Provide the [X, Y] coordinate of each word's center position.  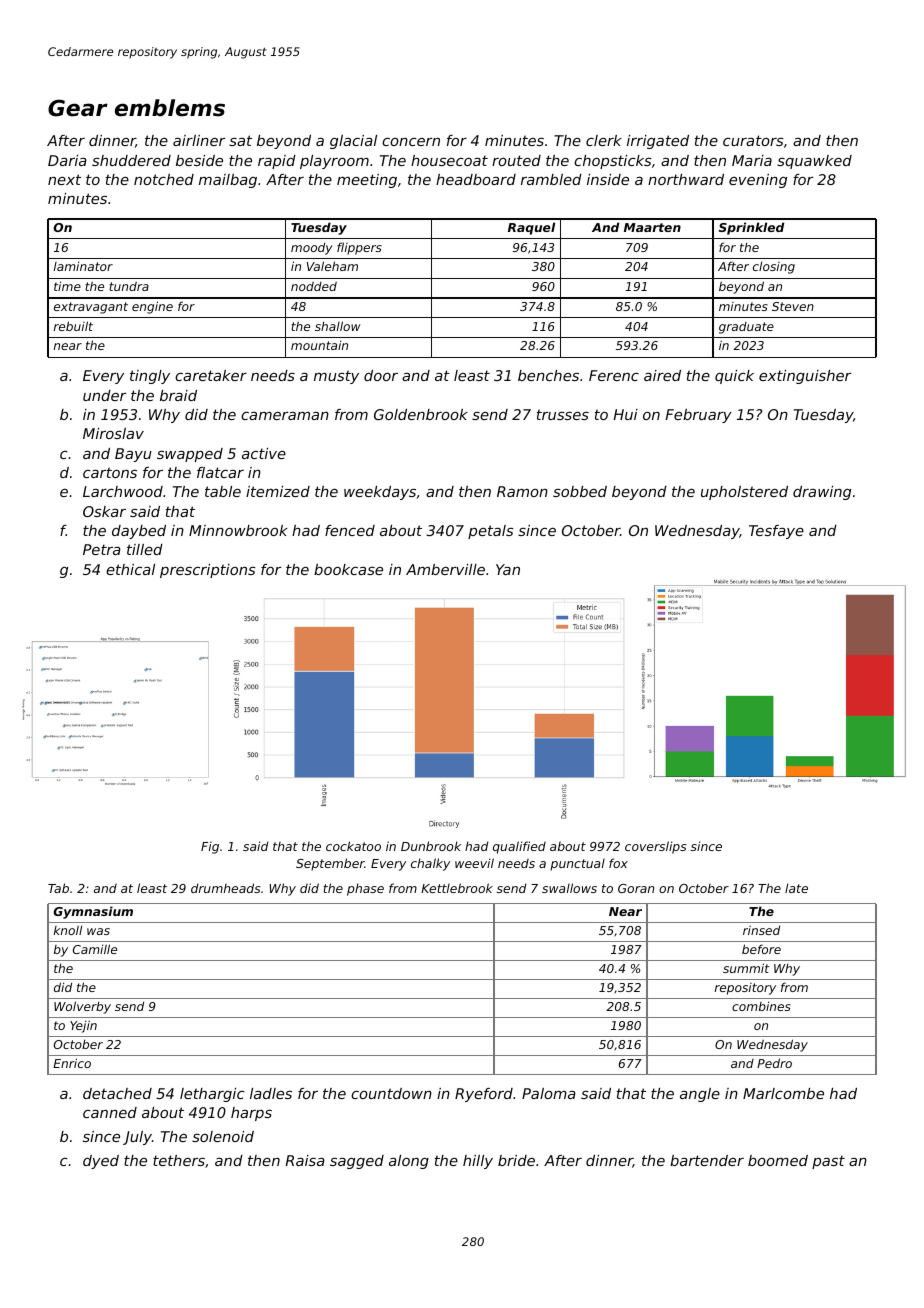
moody [312, 248]
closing [774, 268]
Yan [508, 569]
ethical [130, 569]
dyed [101, 1162]
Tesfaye [776, 532]
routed [516, 160]
